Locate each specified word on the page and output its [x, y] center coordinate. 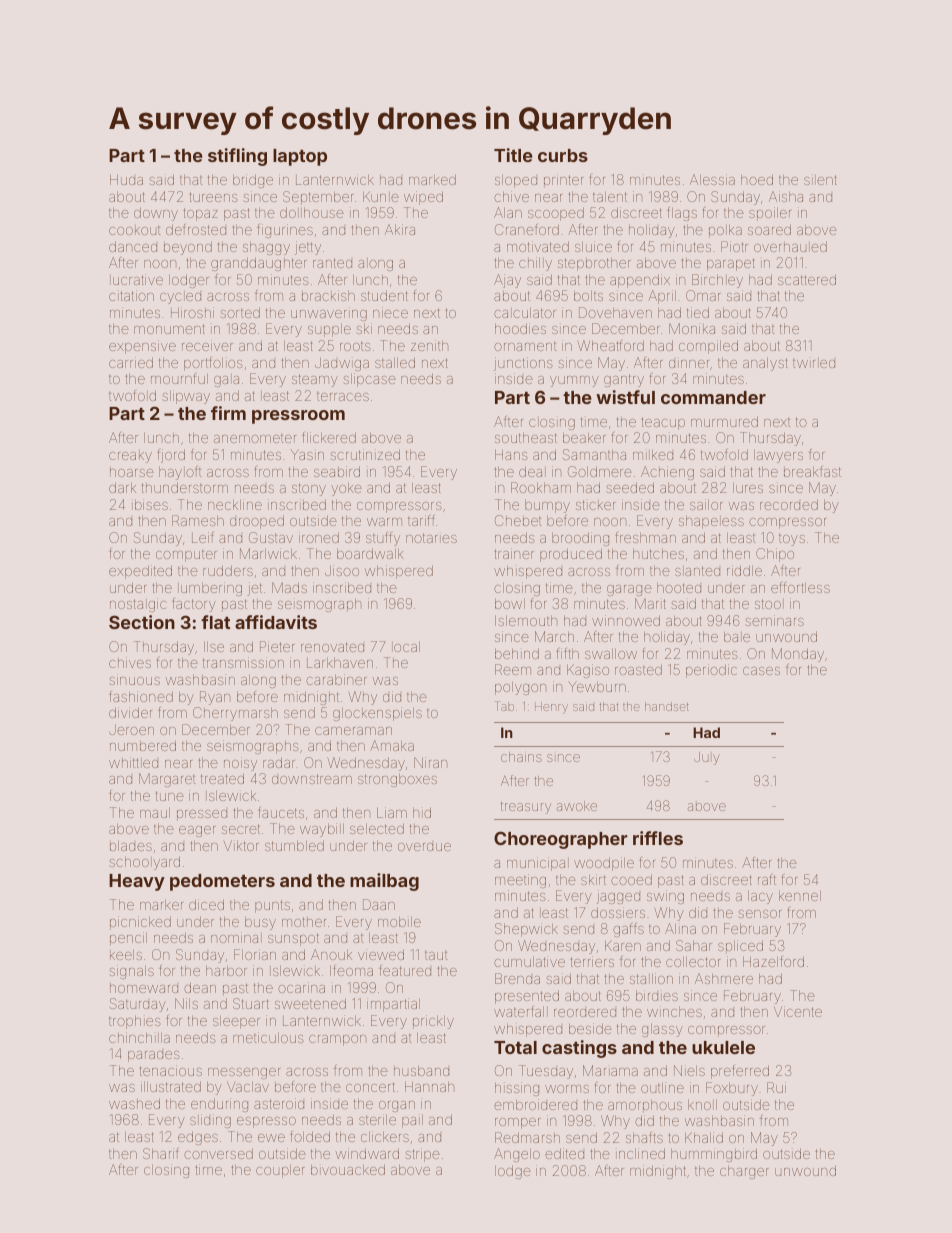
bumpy [547, 506]
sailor [706, 504]
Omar [703, 295]
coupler [280, 1171]
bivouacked [348, 1169]
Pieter [277, 646]
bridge [253, 181]
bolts [588, 296]
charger [744, 1172]
